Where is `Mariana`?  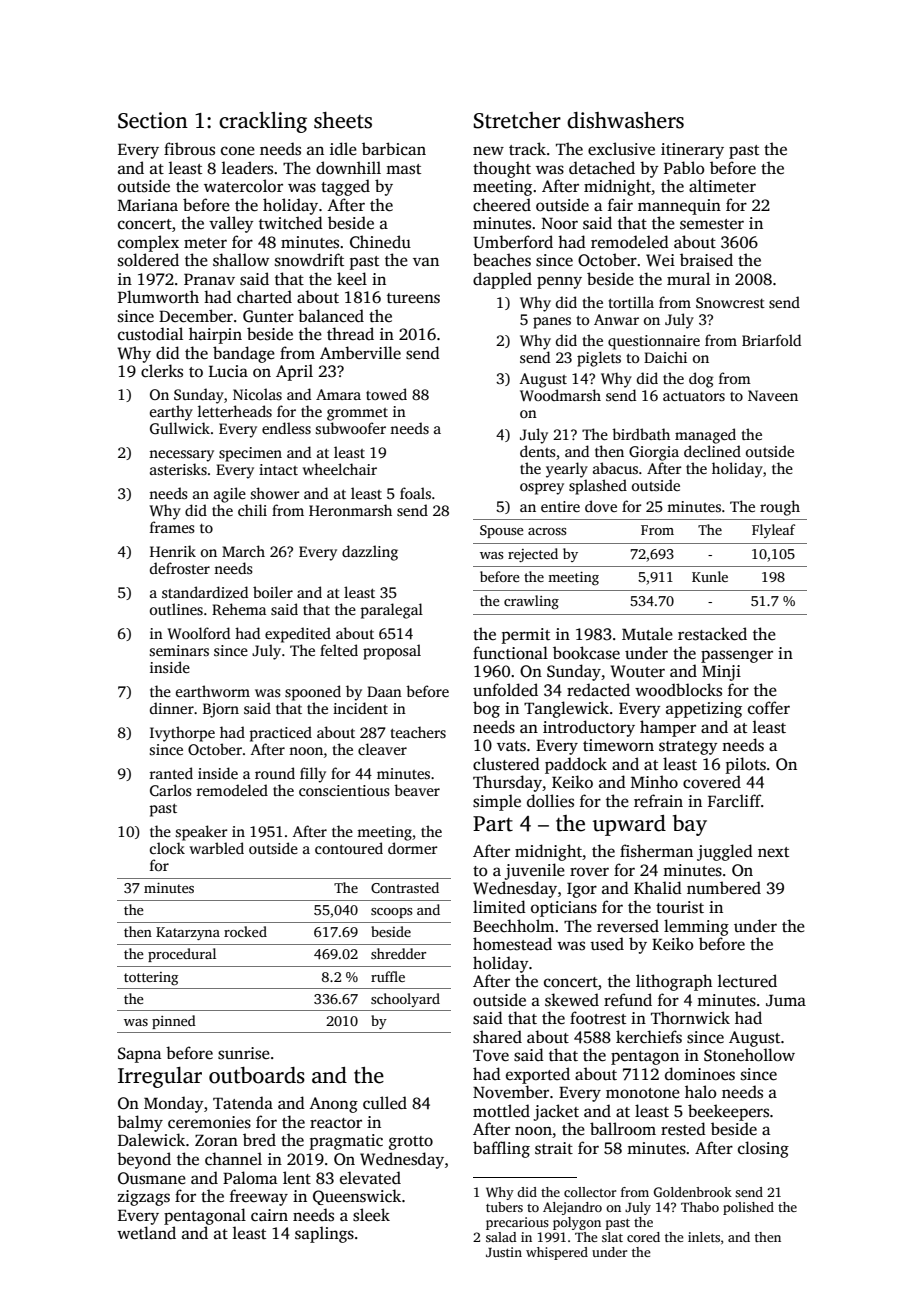
Mariana is located at coordinates (148, 205).
